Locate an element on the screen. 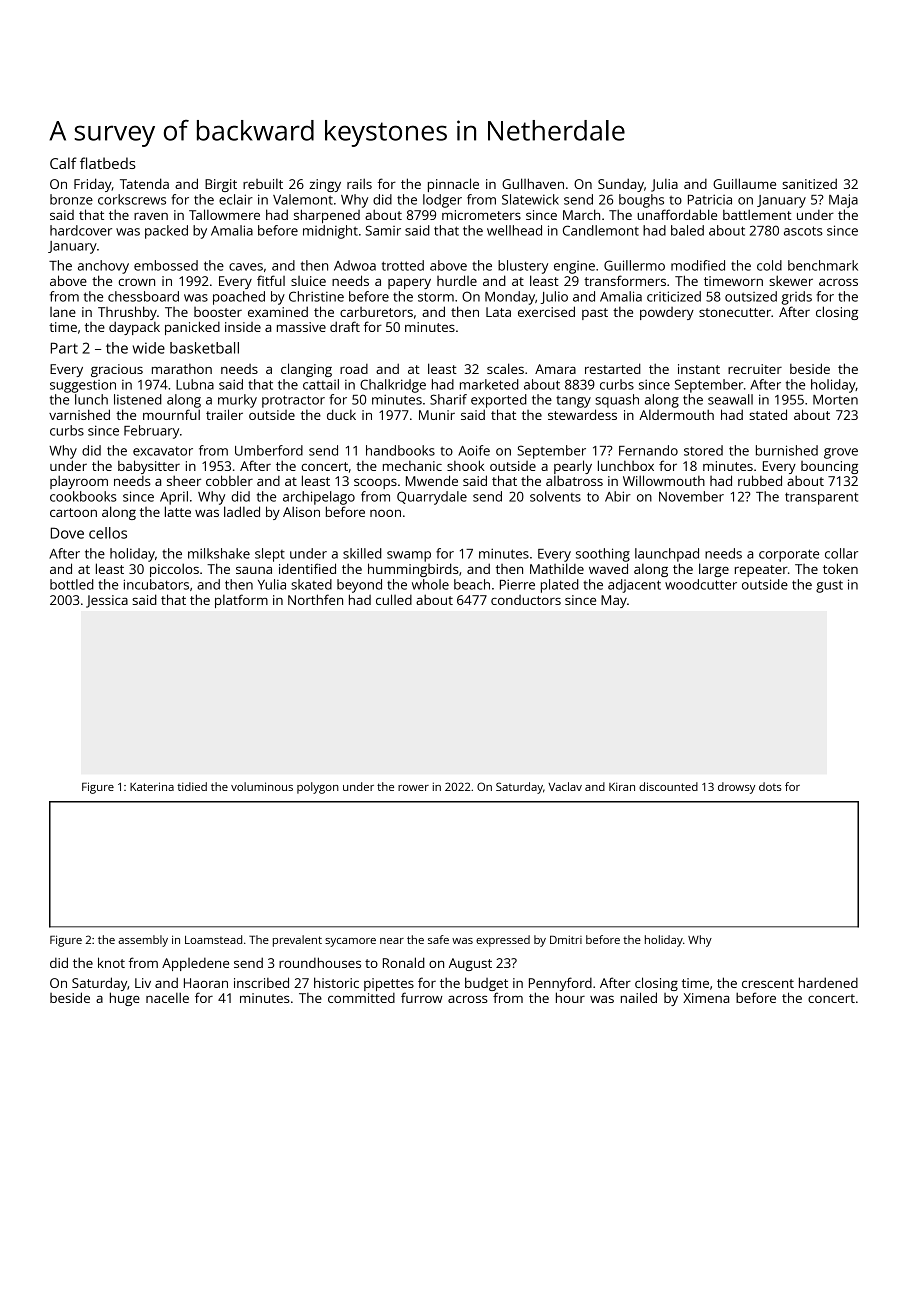  platform is located at coordinates (241, 601).
